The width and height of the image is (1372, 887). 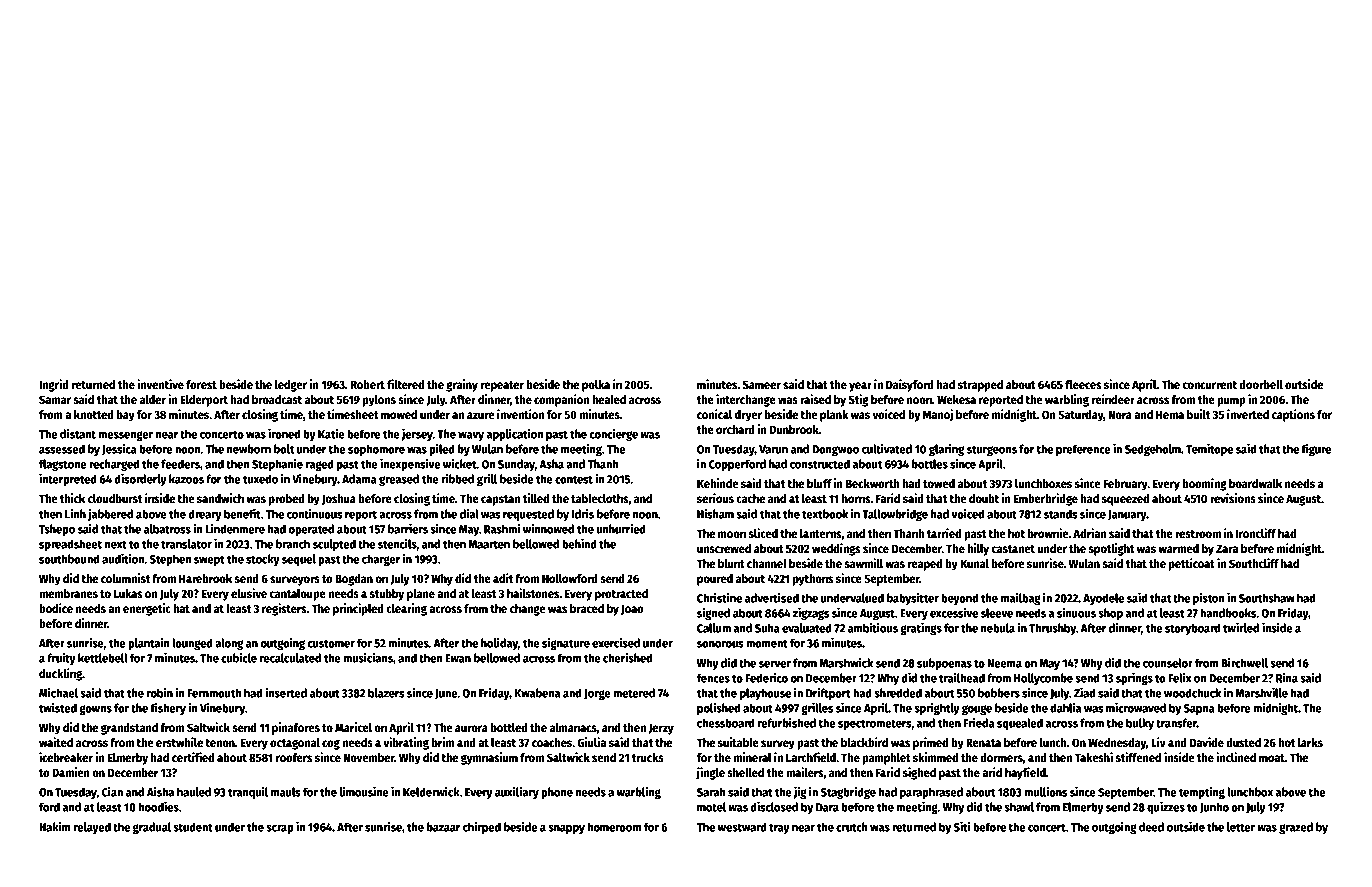 What do you see at coordinates (1256, 533) in the image?
I see `Ironcliff` at bounding box center [1256, 533].
